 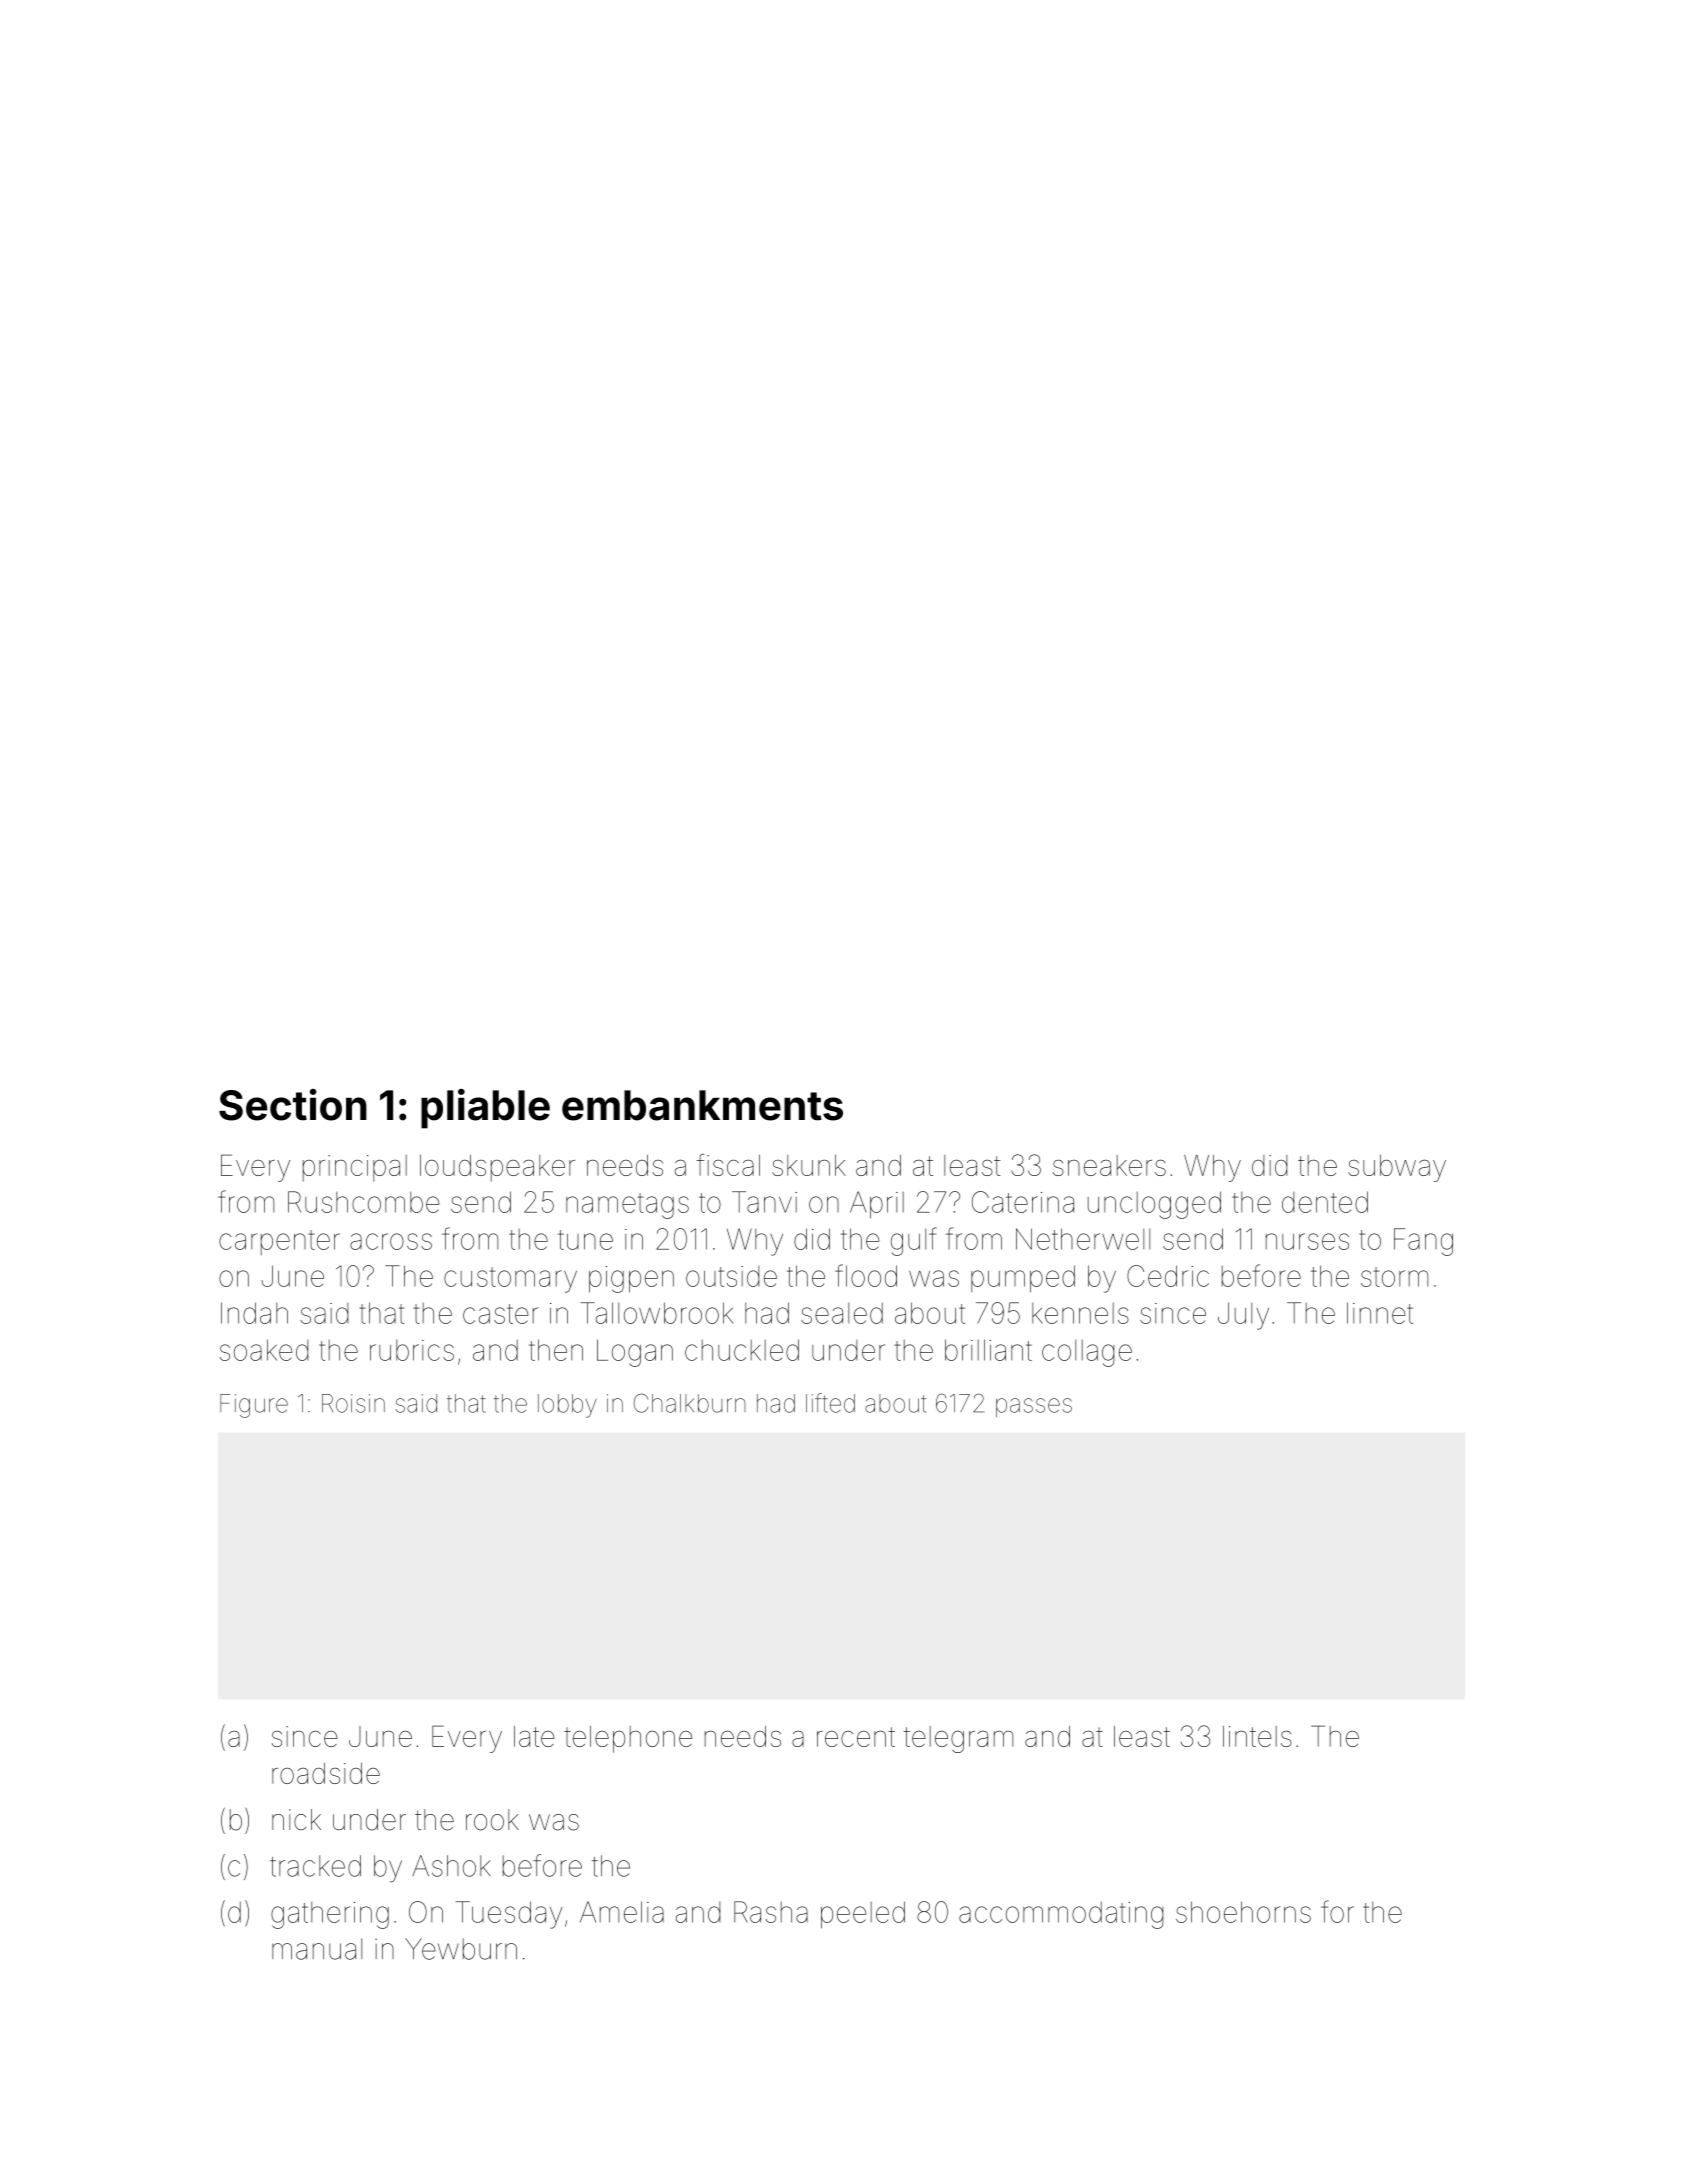 I want to click on shoehorns, so click(x=1243, y=1912).
